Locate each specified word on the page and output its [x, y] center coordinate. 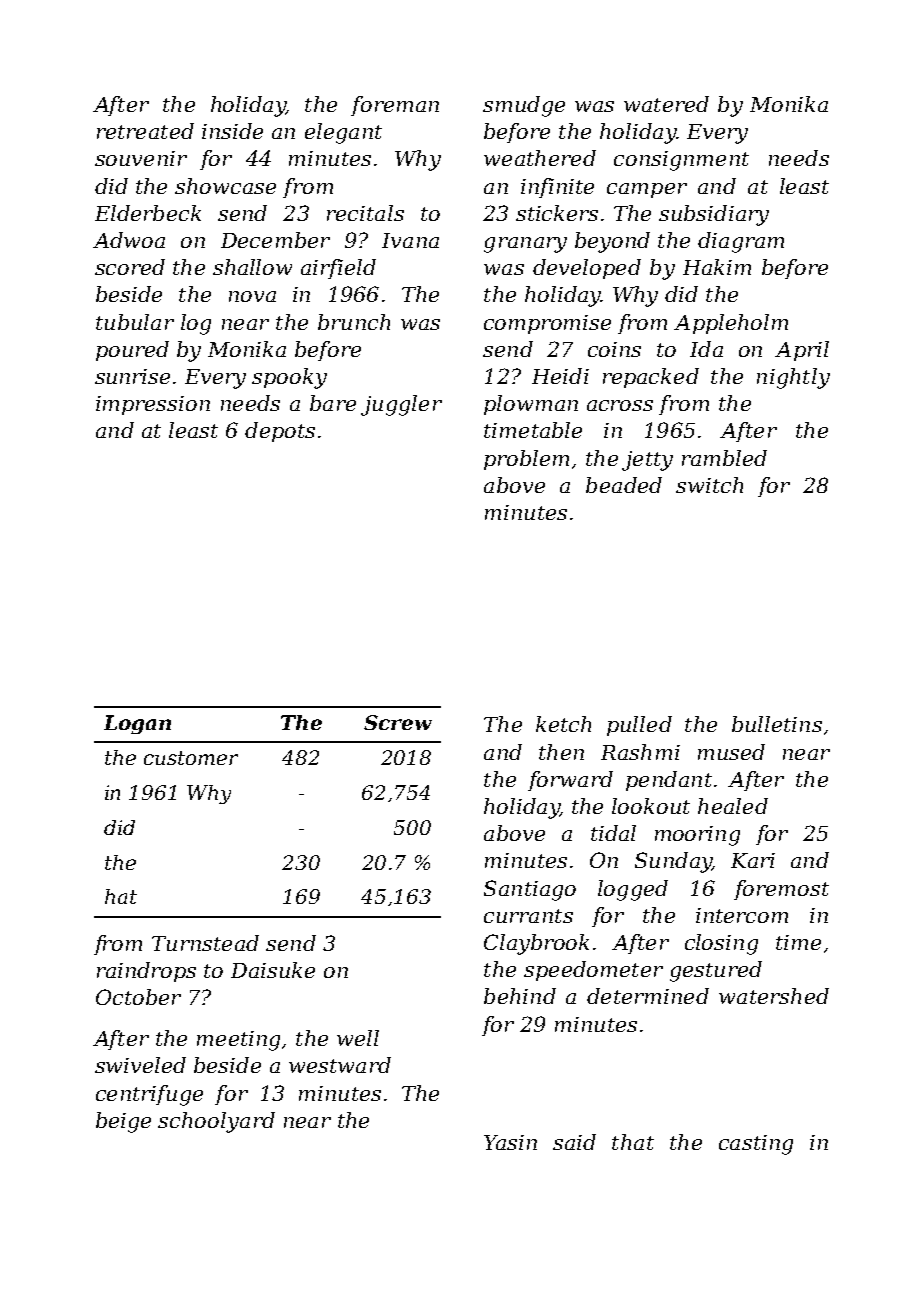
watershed [774, 996]
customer [191, 758]
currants [528, 916]
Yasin [510, 1142]
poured [132, 351]
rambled [724, 458]
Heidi [560, 376]
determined [648, 996]
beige [123, 1122]
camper [647, 190]
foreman [395, 106]
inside [232, 131]
